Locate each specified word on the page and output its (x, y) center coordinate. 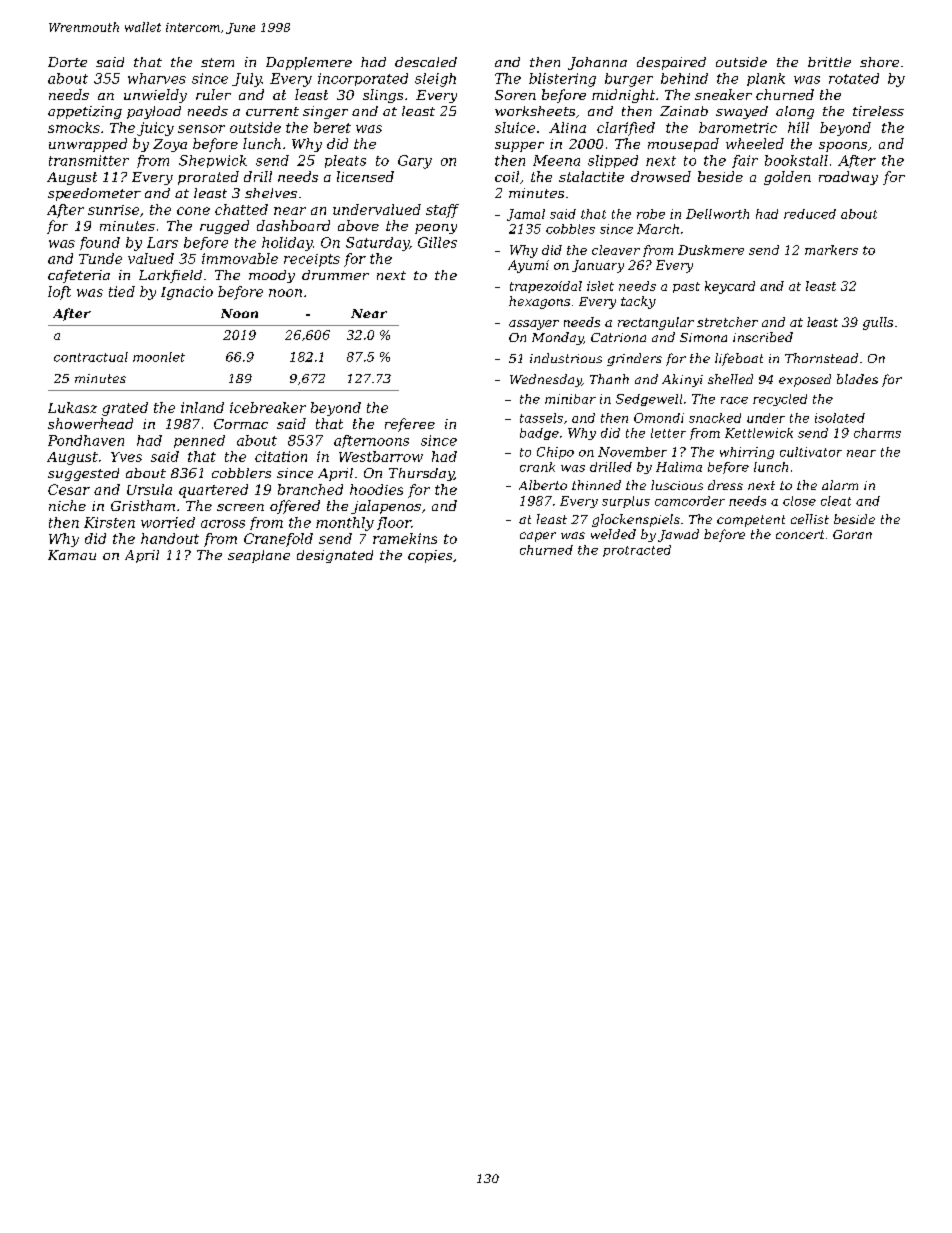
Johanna (597, 63)
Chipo (555, 453)
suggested (83, 474)
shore (879, 62)
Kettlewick (759, 433)
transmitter (89, 160)
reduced (810, 214)
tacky (638, 302)
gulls (878, 323)
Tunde (100, 258)
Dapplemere (309, 63)
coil (507, 176)
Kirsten (109, 522)
